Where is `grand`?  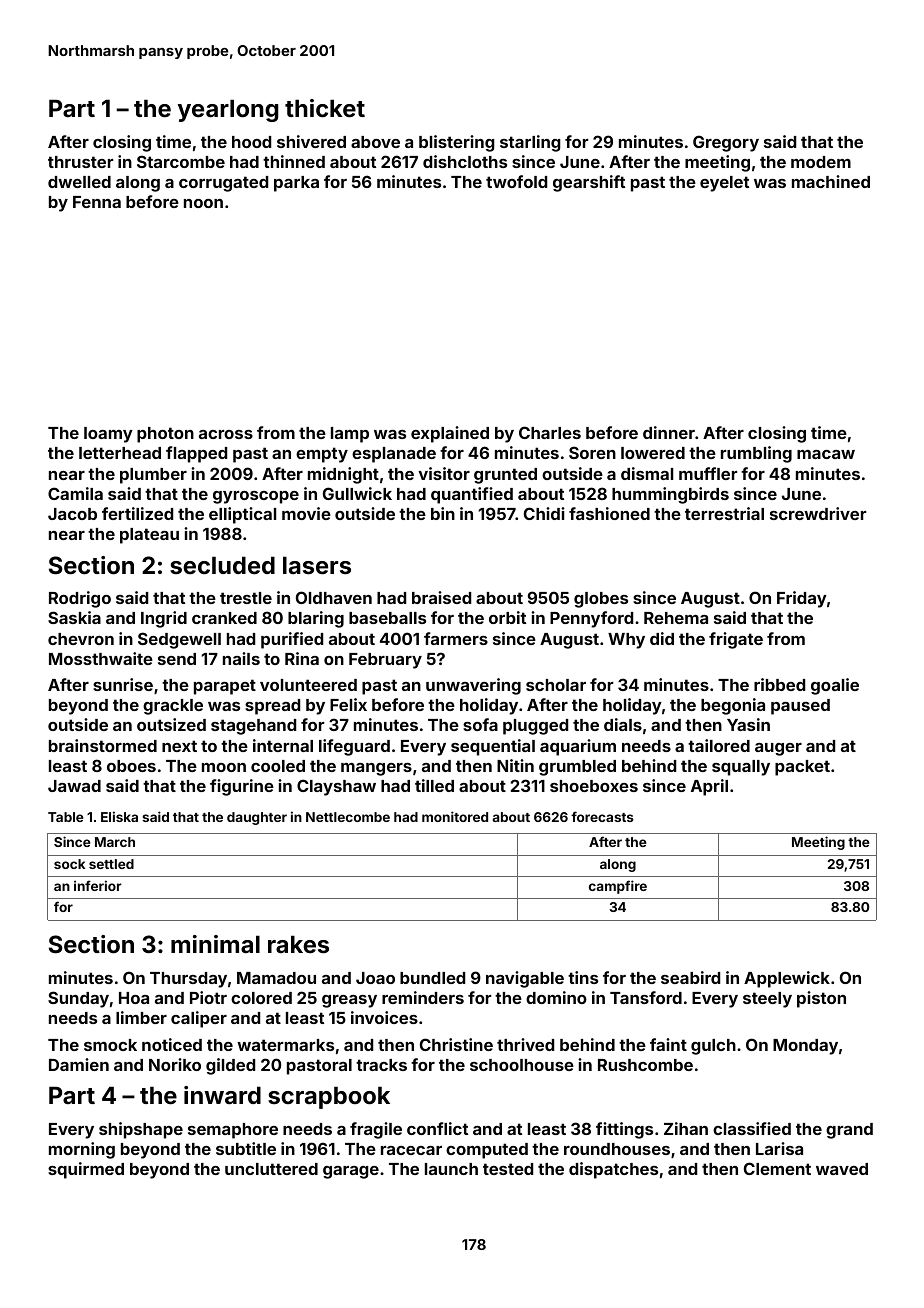 grand is located at coordinates (849, 1131).
